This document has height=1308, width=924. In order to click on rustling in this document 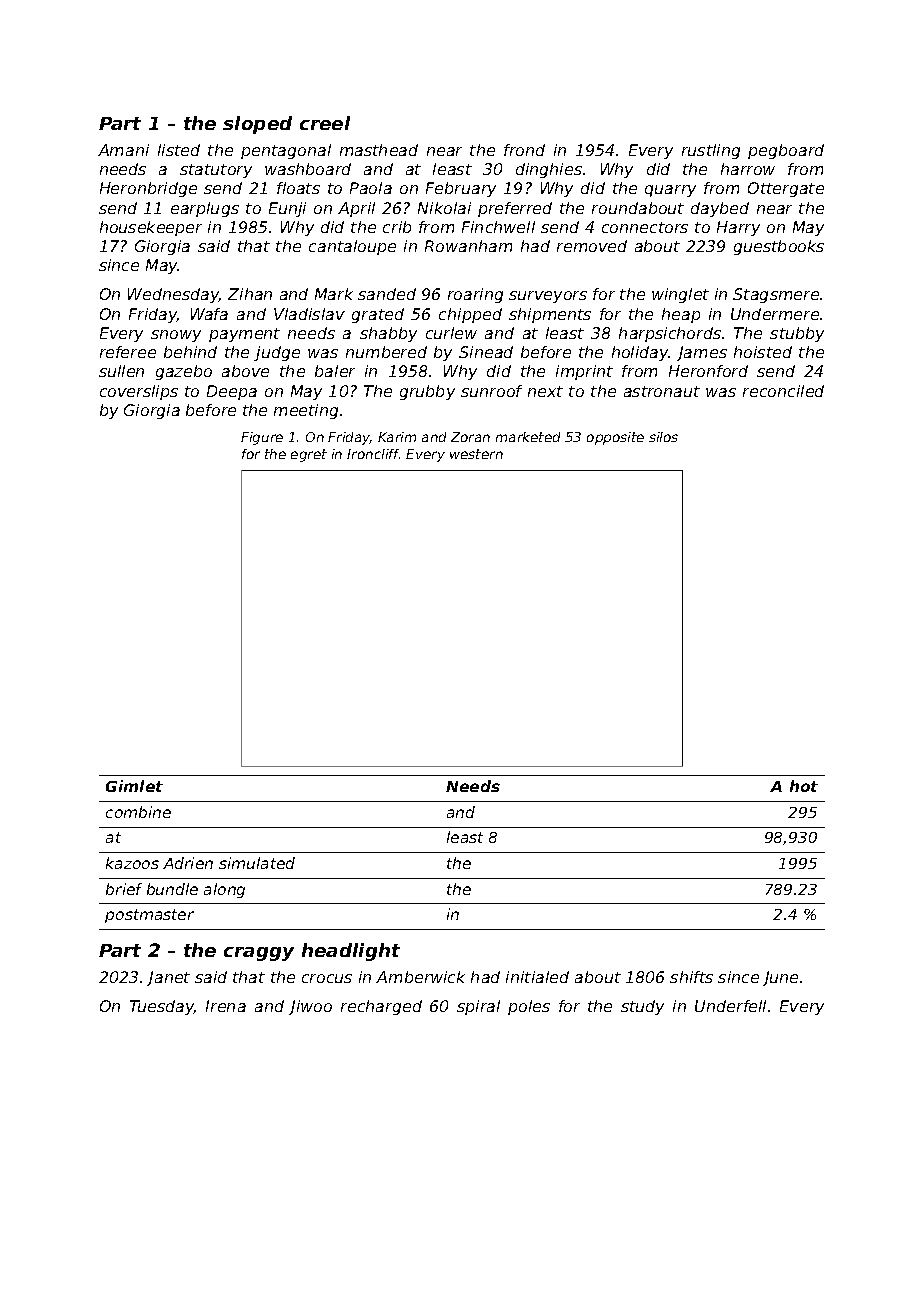, I will do `click(711, 151)`.
